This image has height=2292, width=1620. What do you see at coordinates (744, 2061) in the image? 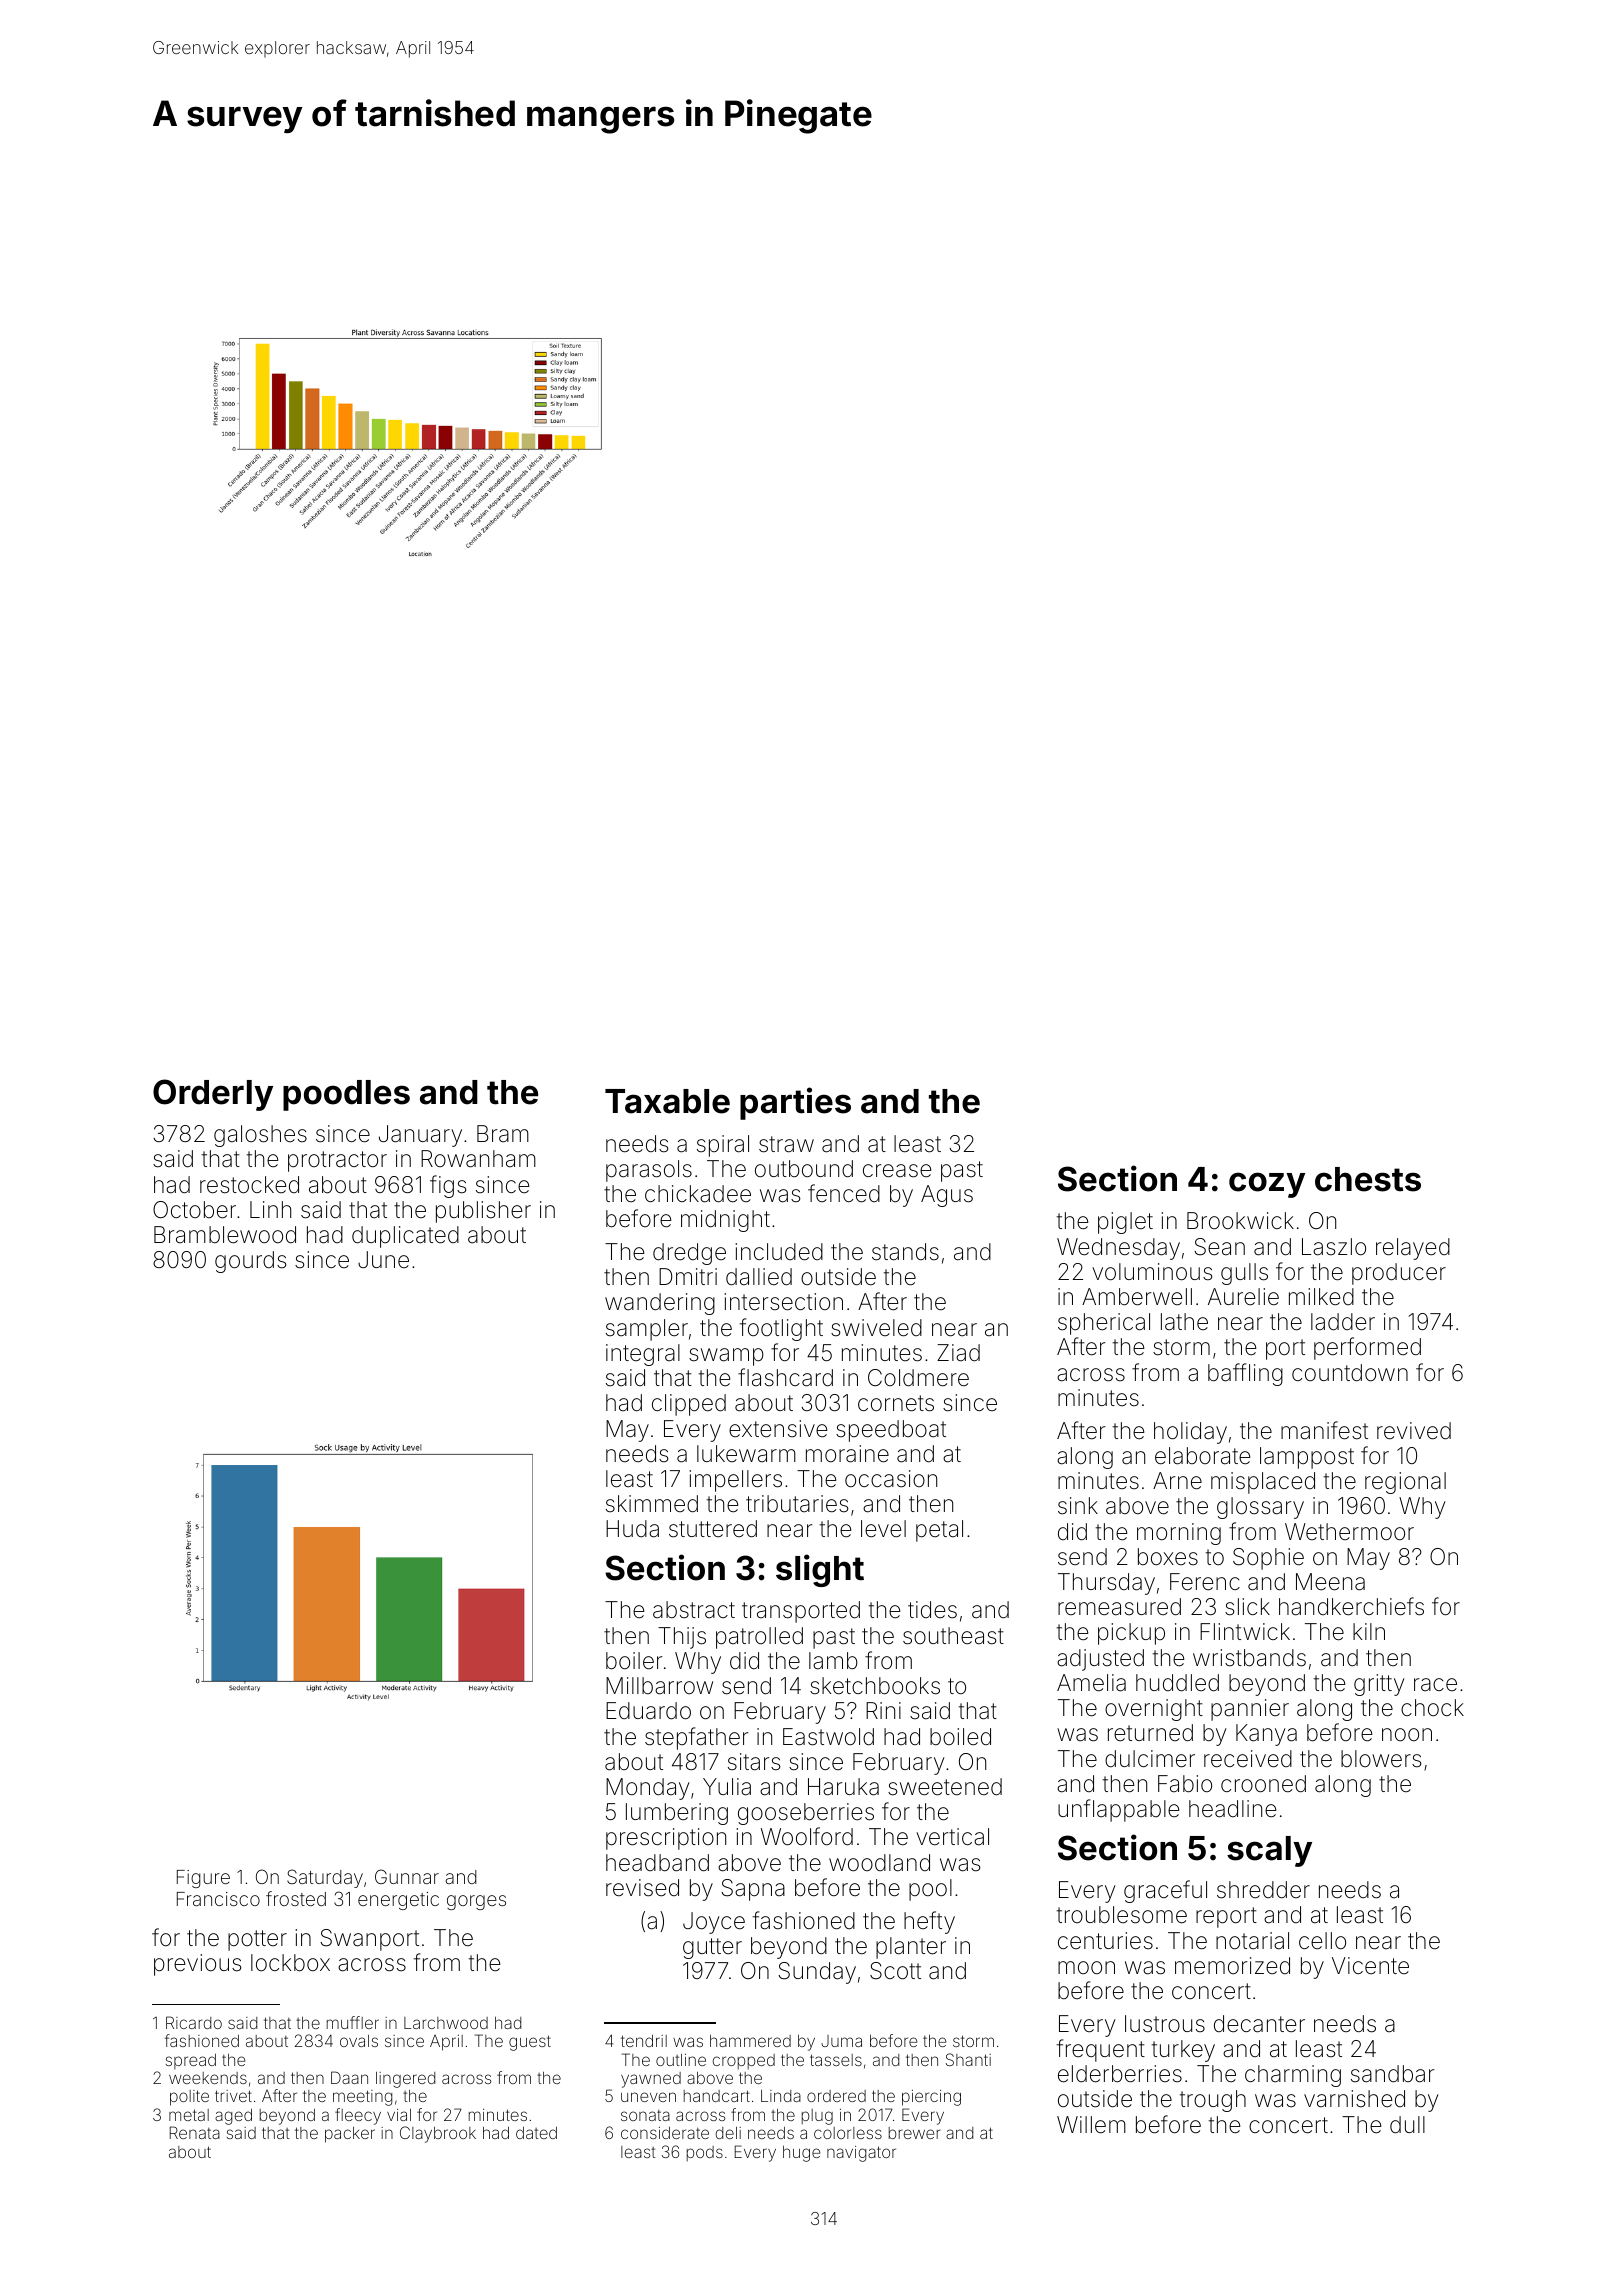
I see `cropped` at bounding box center [744, 2061].
